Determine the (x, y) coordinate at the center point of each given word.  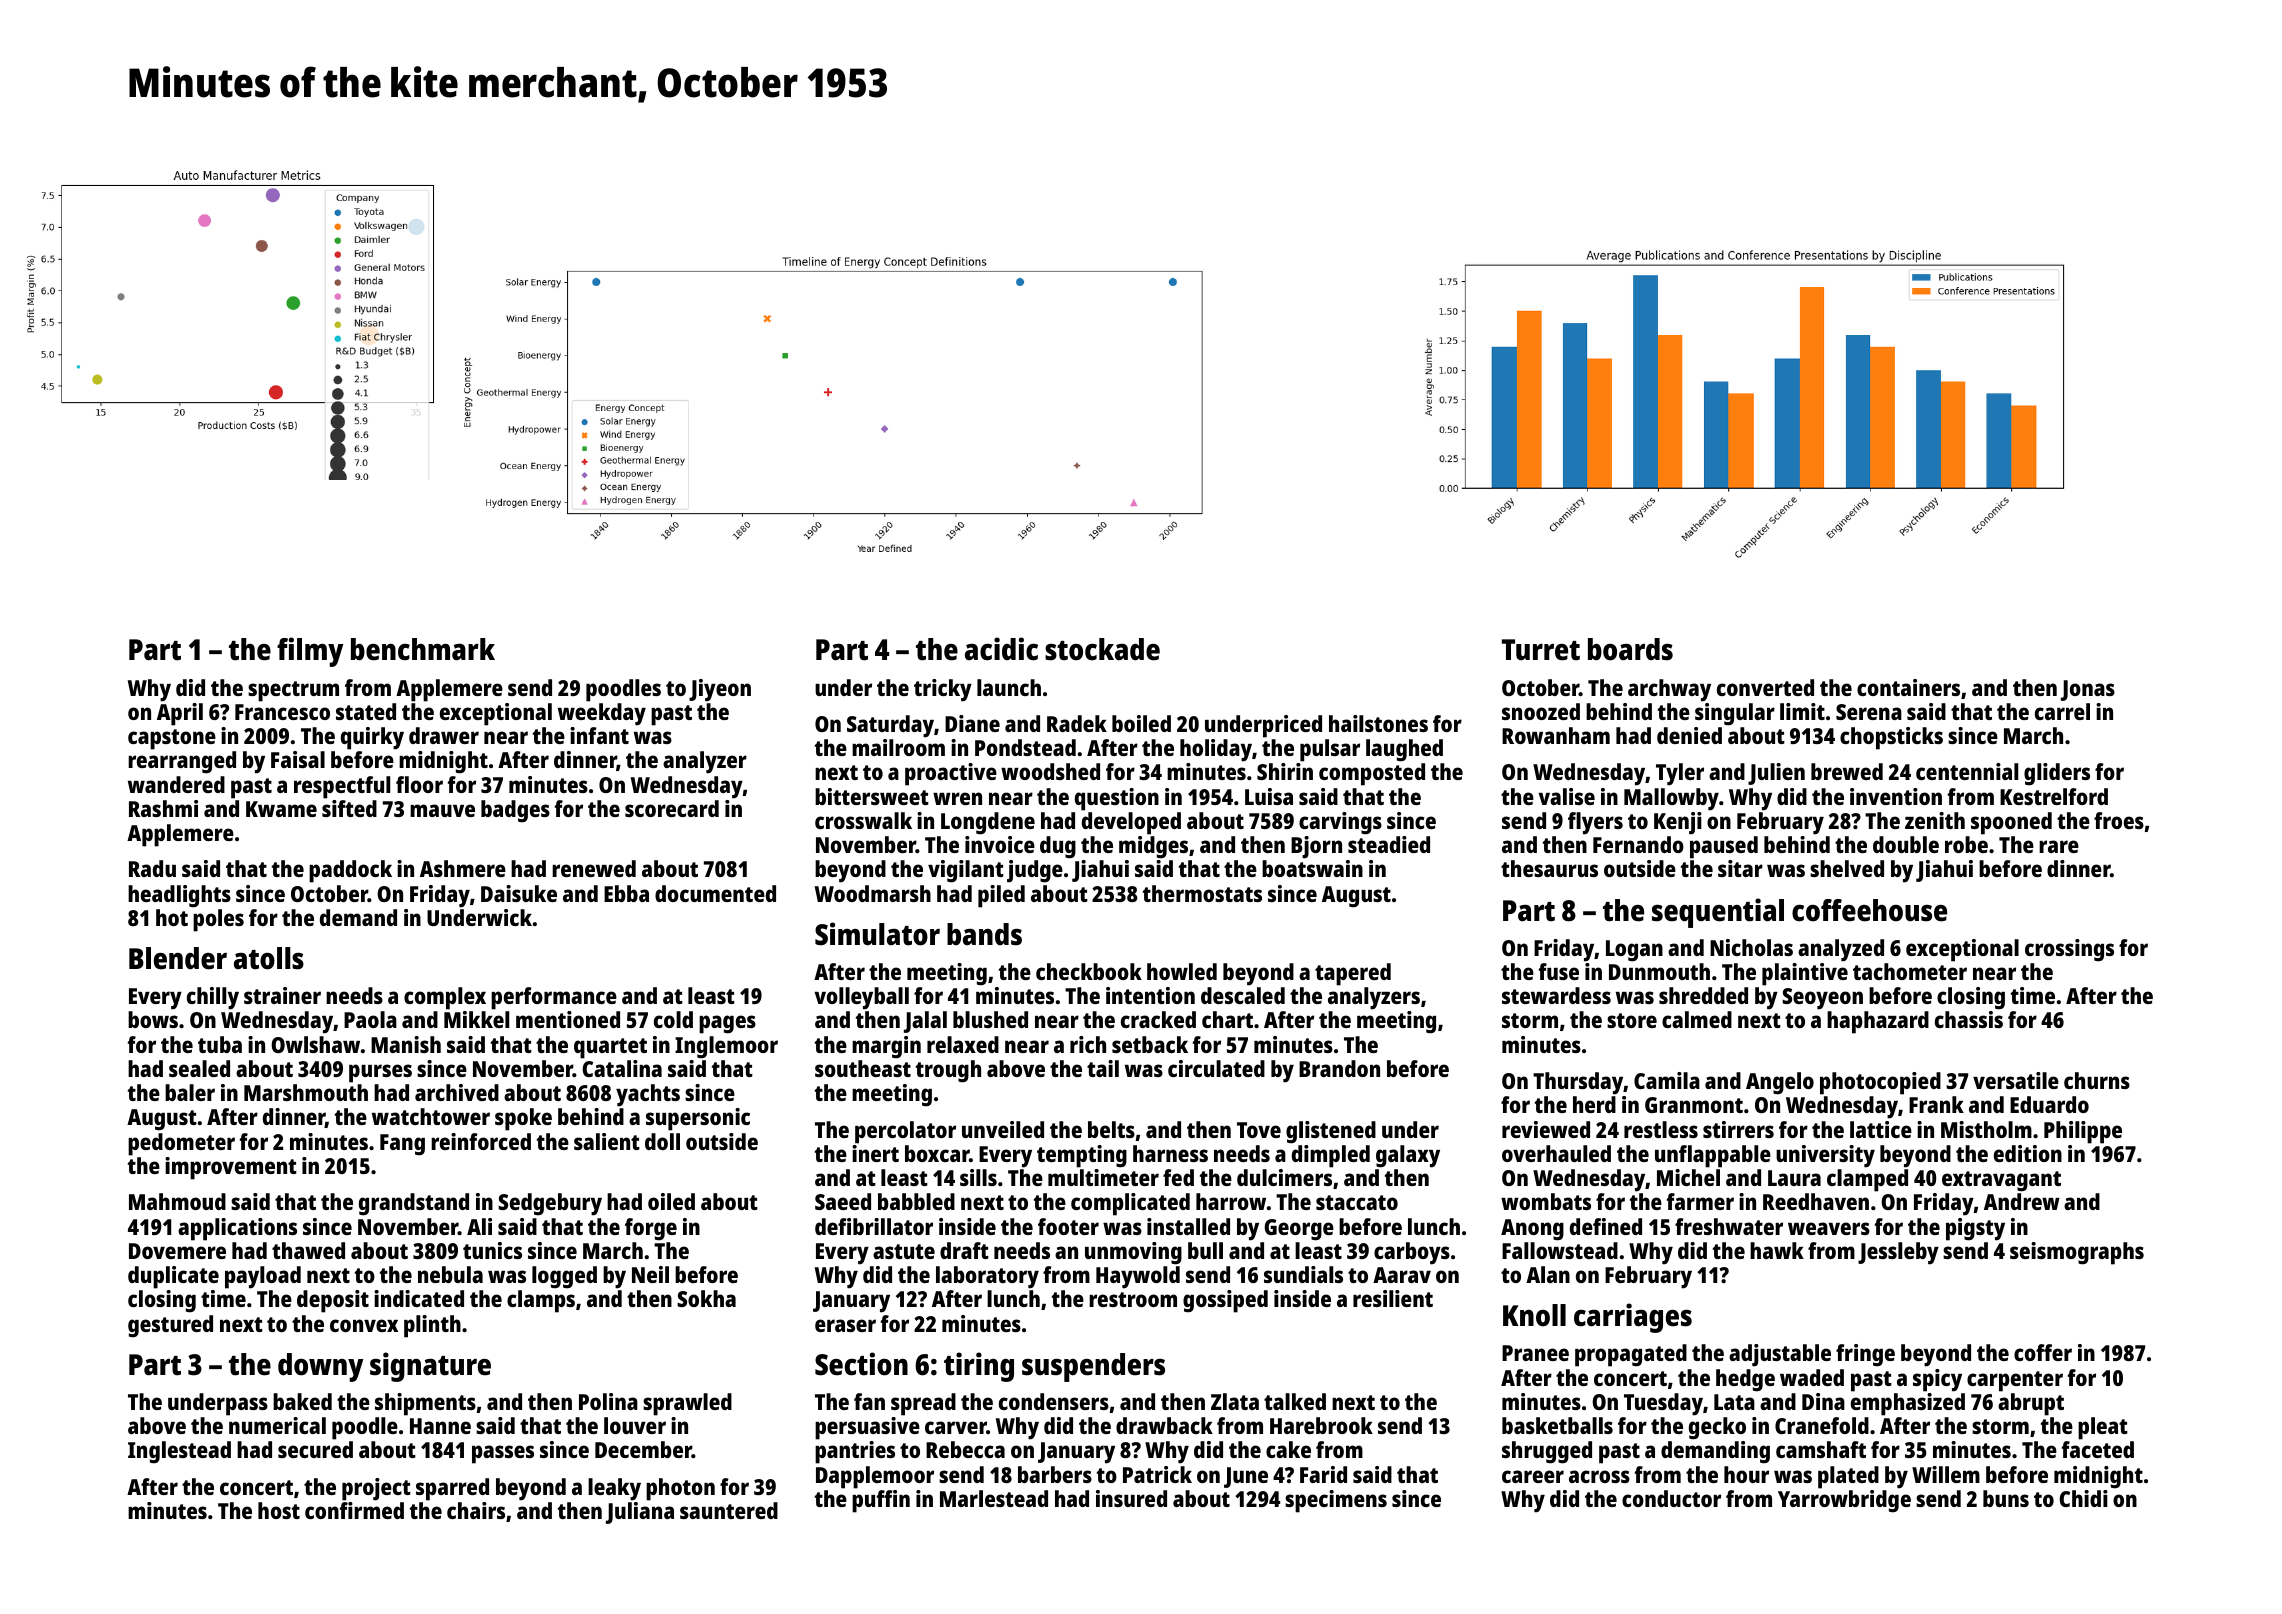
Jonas (2088, 690)
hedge (1745, 1380)
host (279, 1510)
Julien (1776, 774)
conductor (1671, 1498)
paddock (350, 871)
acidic (1001, 649)
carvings (1340, 823)
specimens (1336, 1501)
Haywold (1138, 1277)
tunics (492, 1250)
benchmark (423, 649)
